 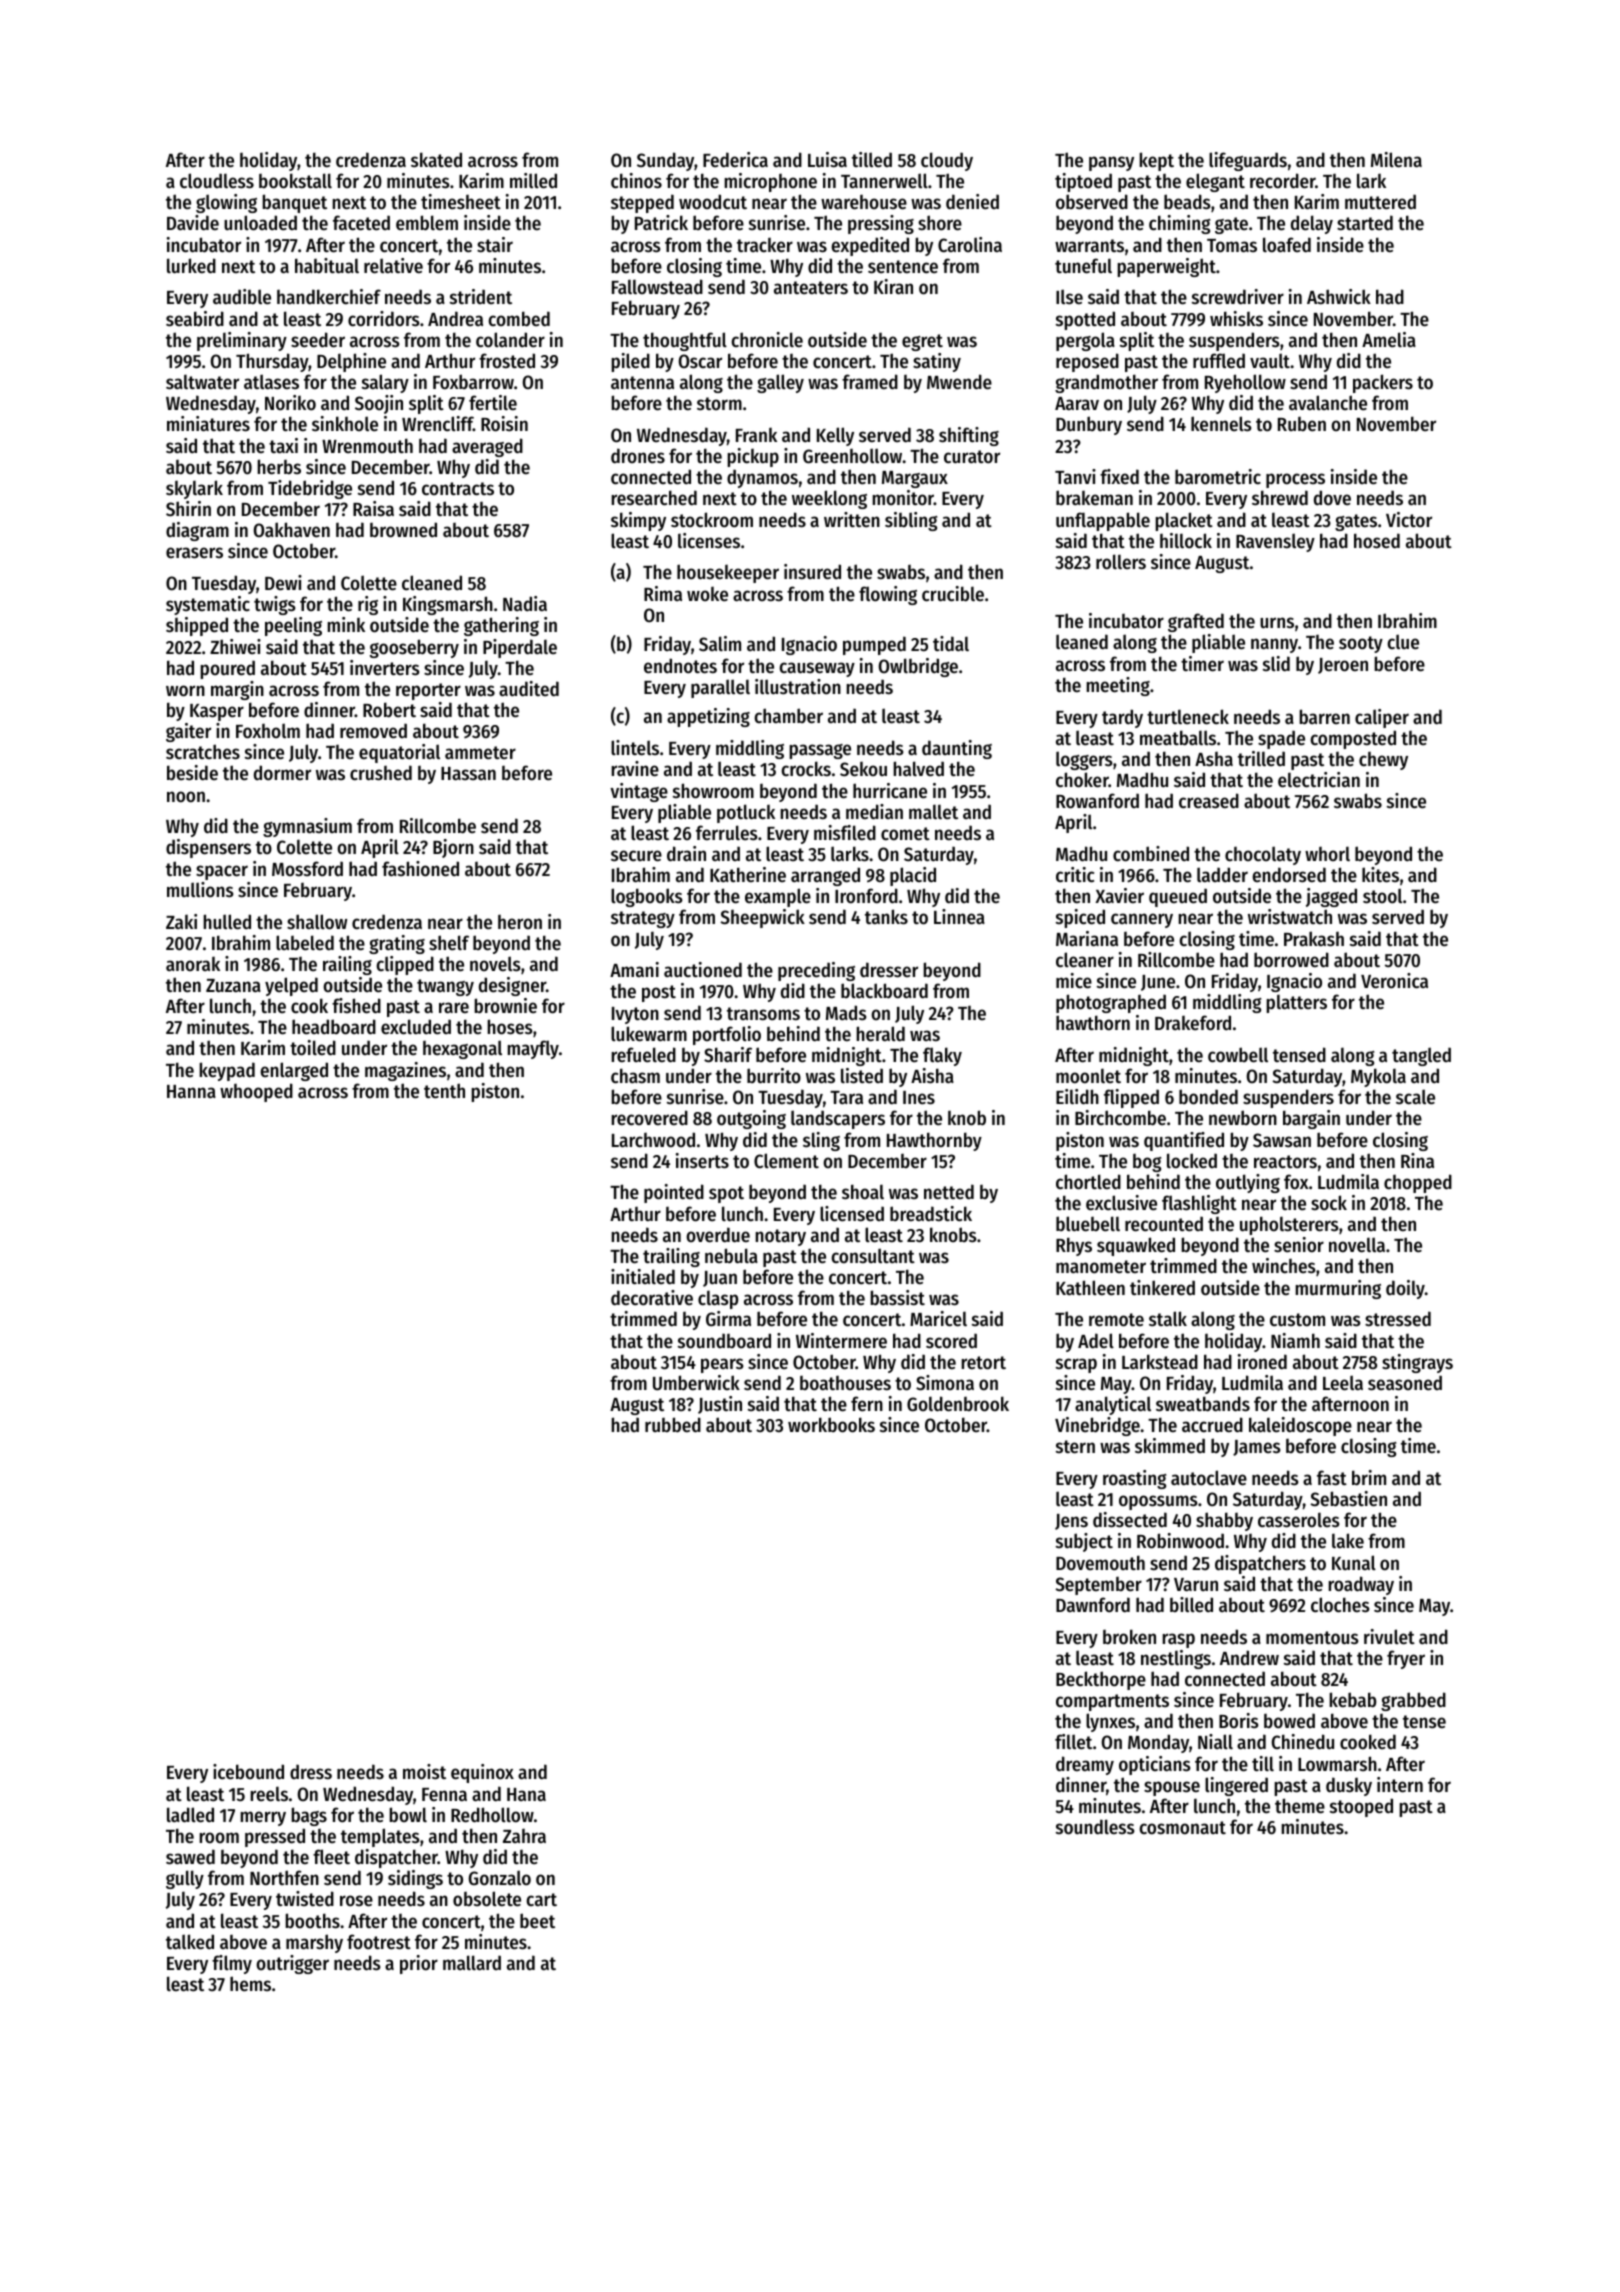 I want to click on pointed, so click(x=674, y=1193).
